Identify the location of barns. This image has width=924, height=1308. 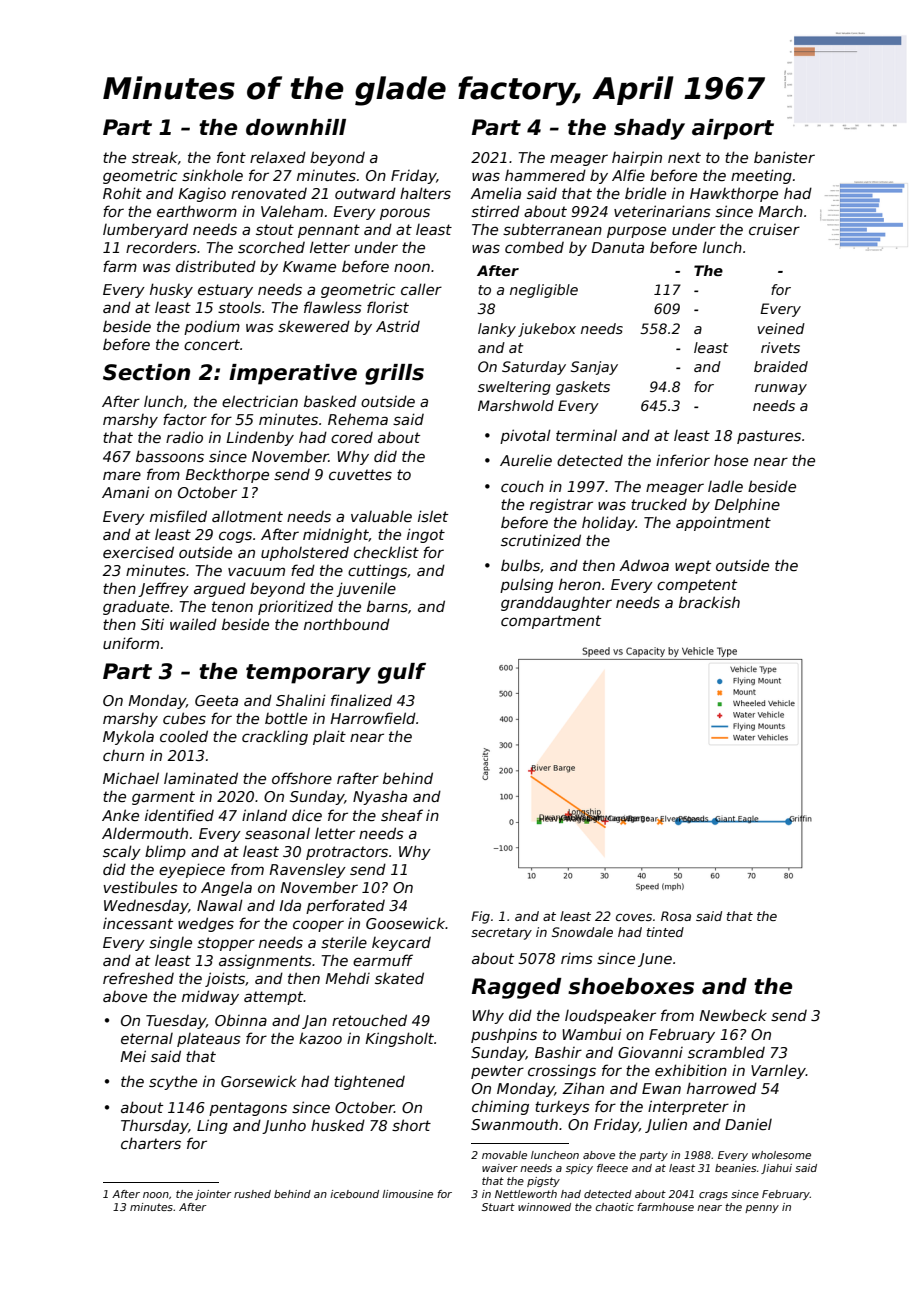
(387, 606).
